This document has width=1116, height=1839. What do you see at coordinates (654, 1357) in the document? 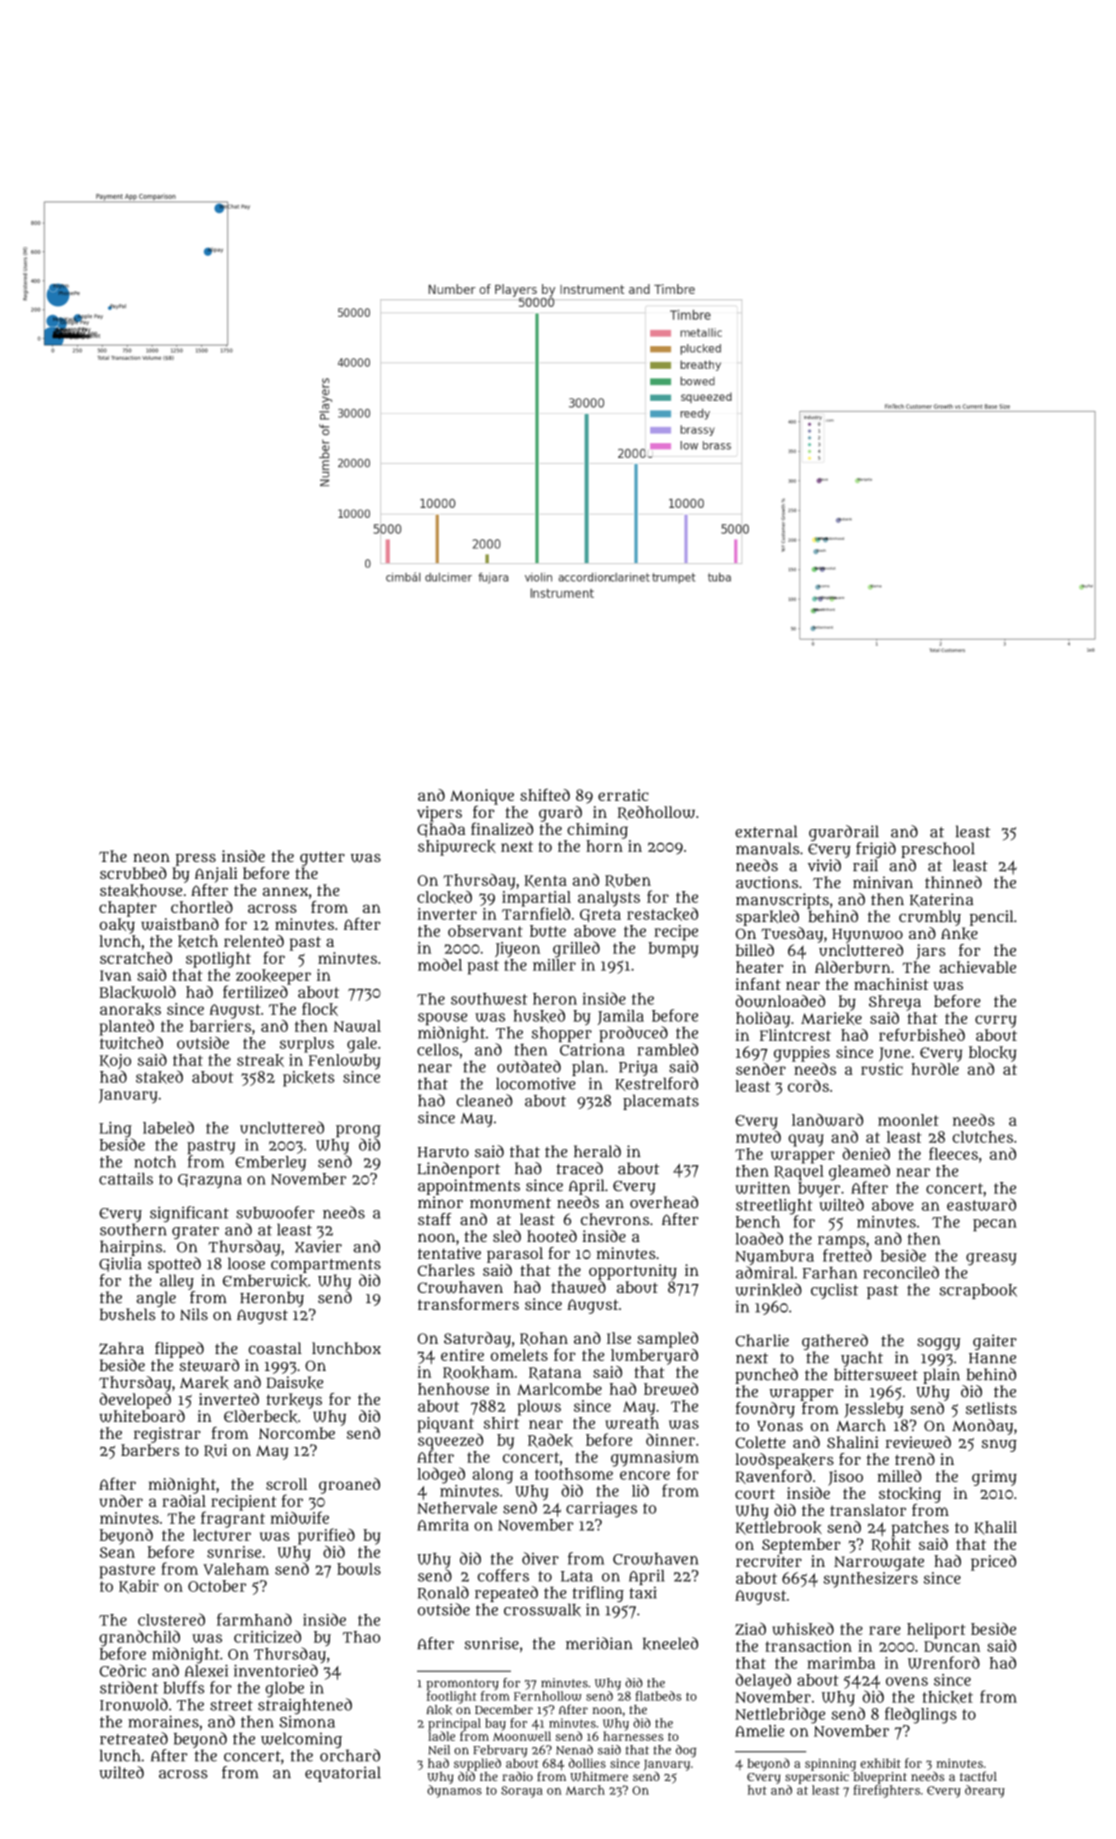
I see `lumberyard` at bounding box center [654, 1357].
